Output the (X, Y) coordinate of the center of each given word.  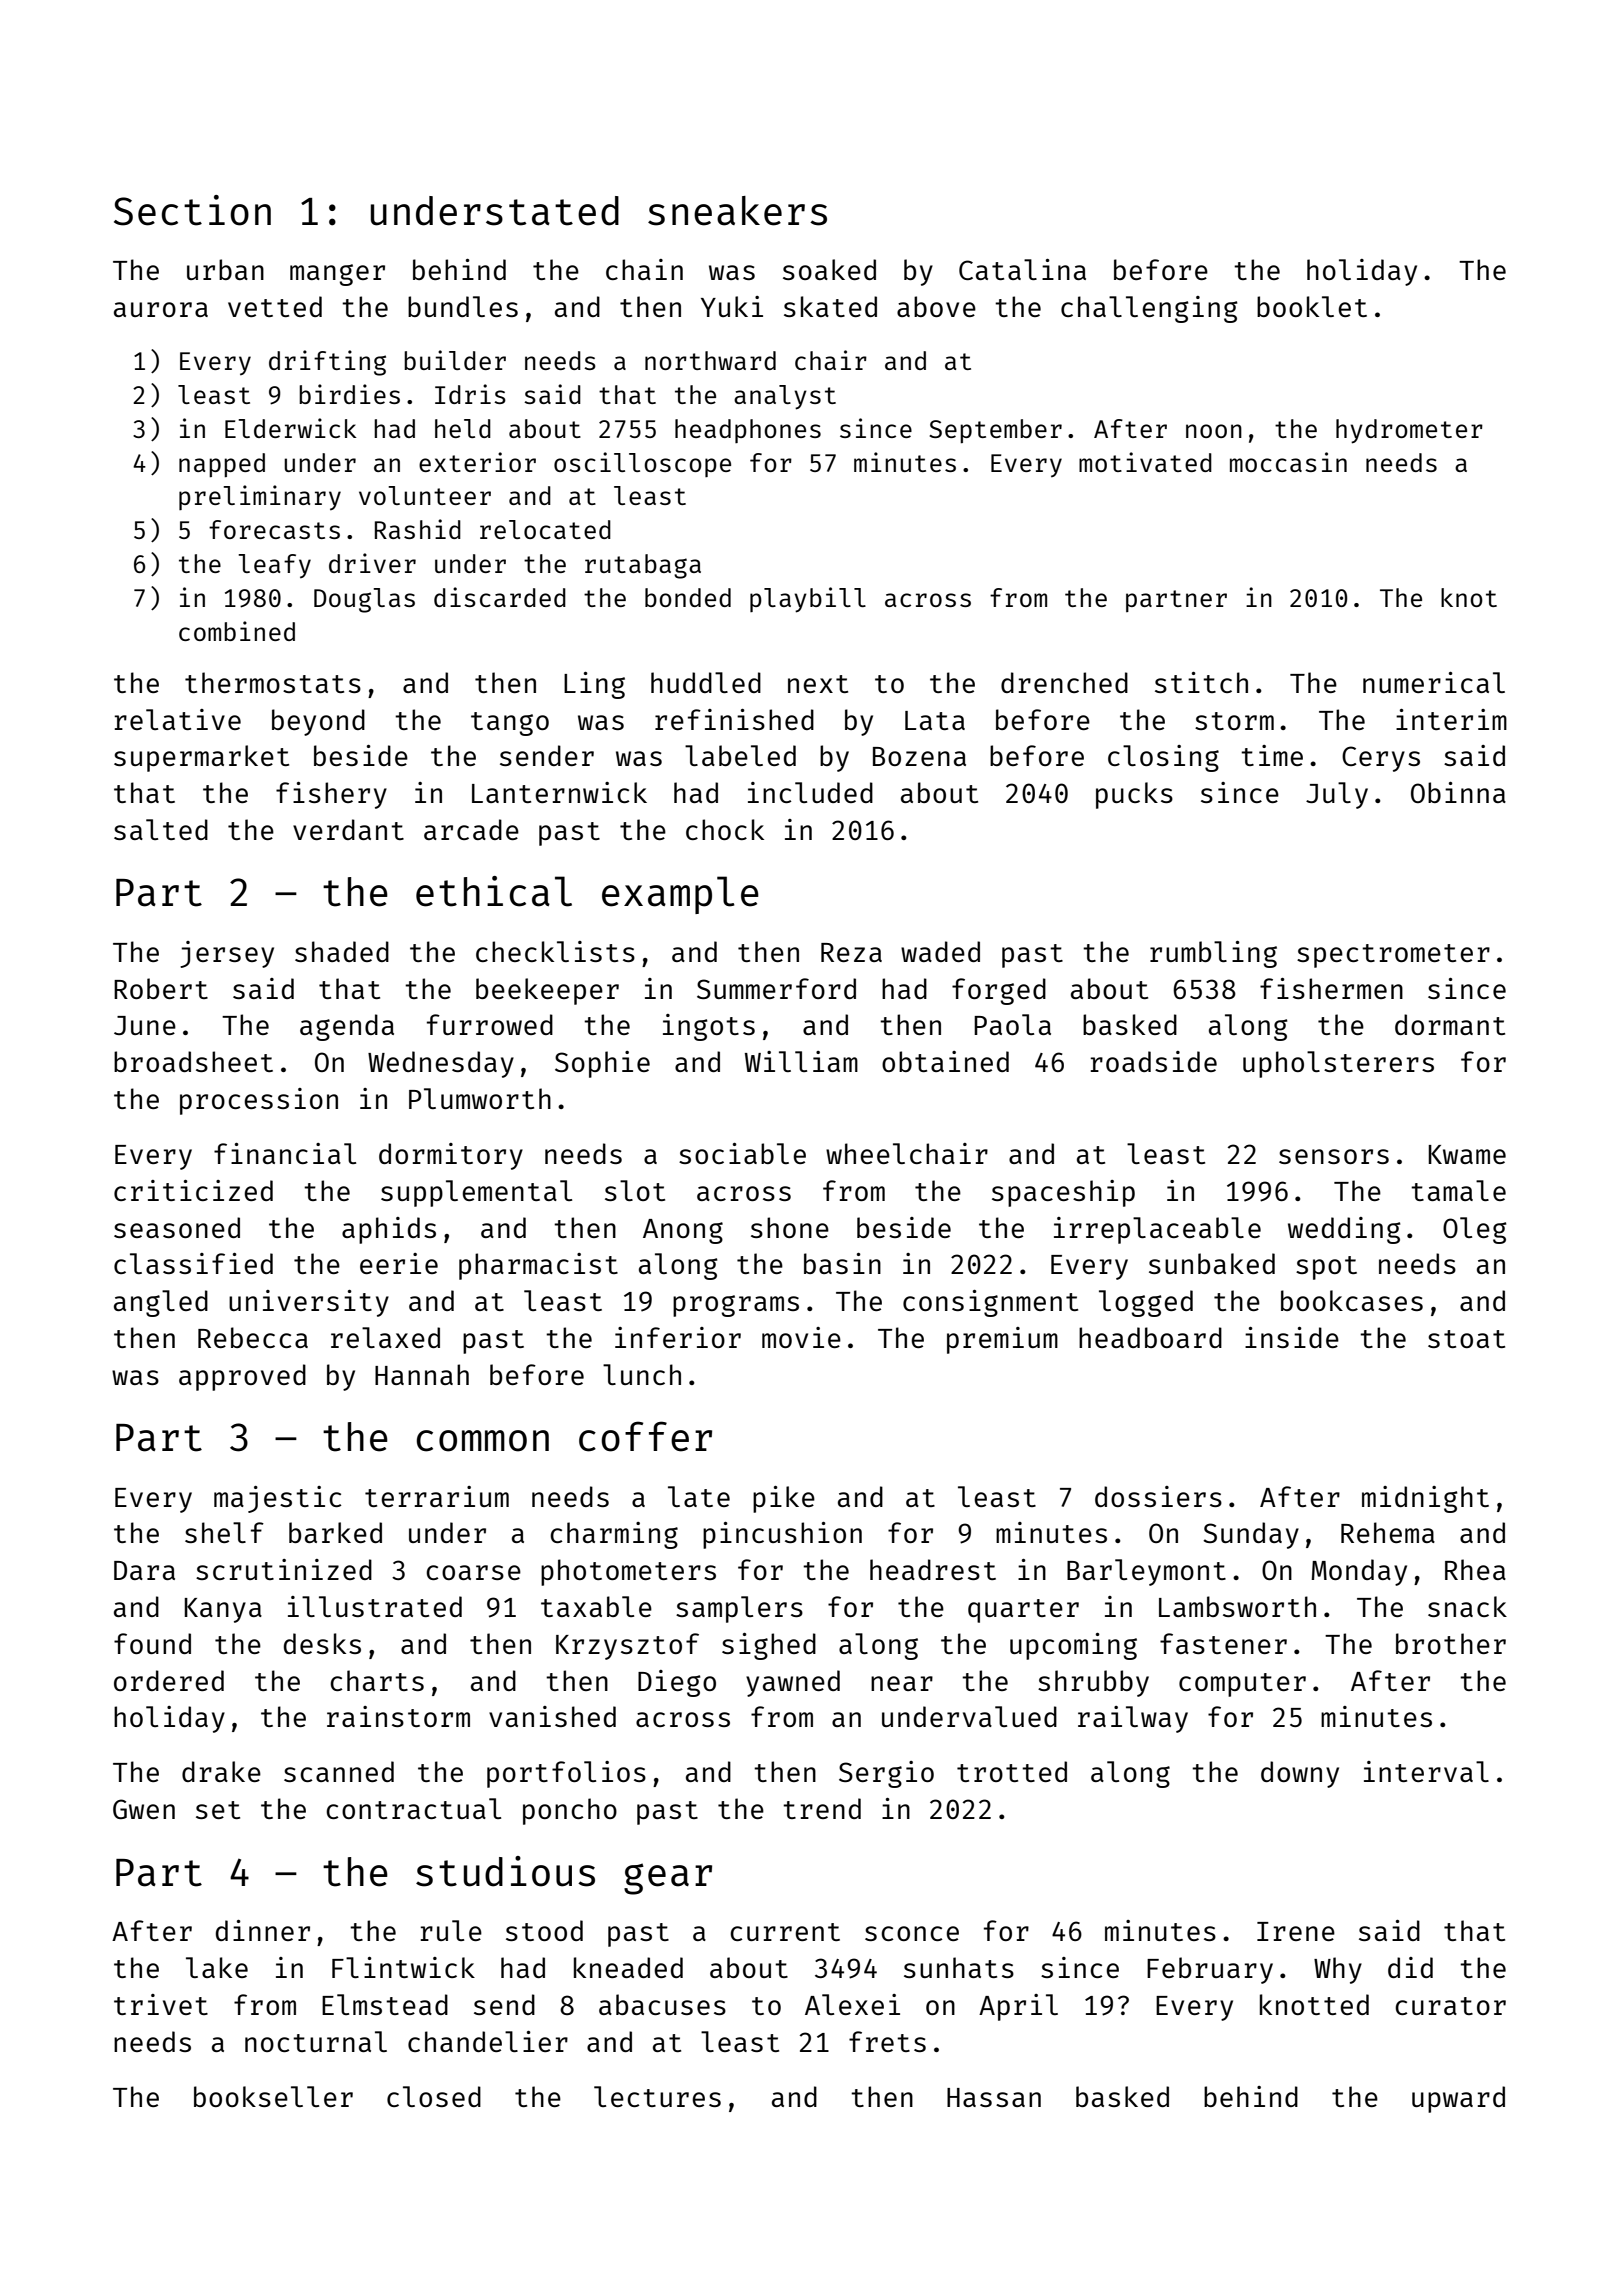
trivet (161, 2004)
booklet (1312, 306)
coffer (645, 1436)
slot (635, 1190)
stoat (1466, 1339)
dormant (1450, 1024)
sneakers (737, 211)
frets (887, 2041)
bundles (463, 306)
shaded (342, 951)
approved (242, 1377)
